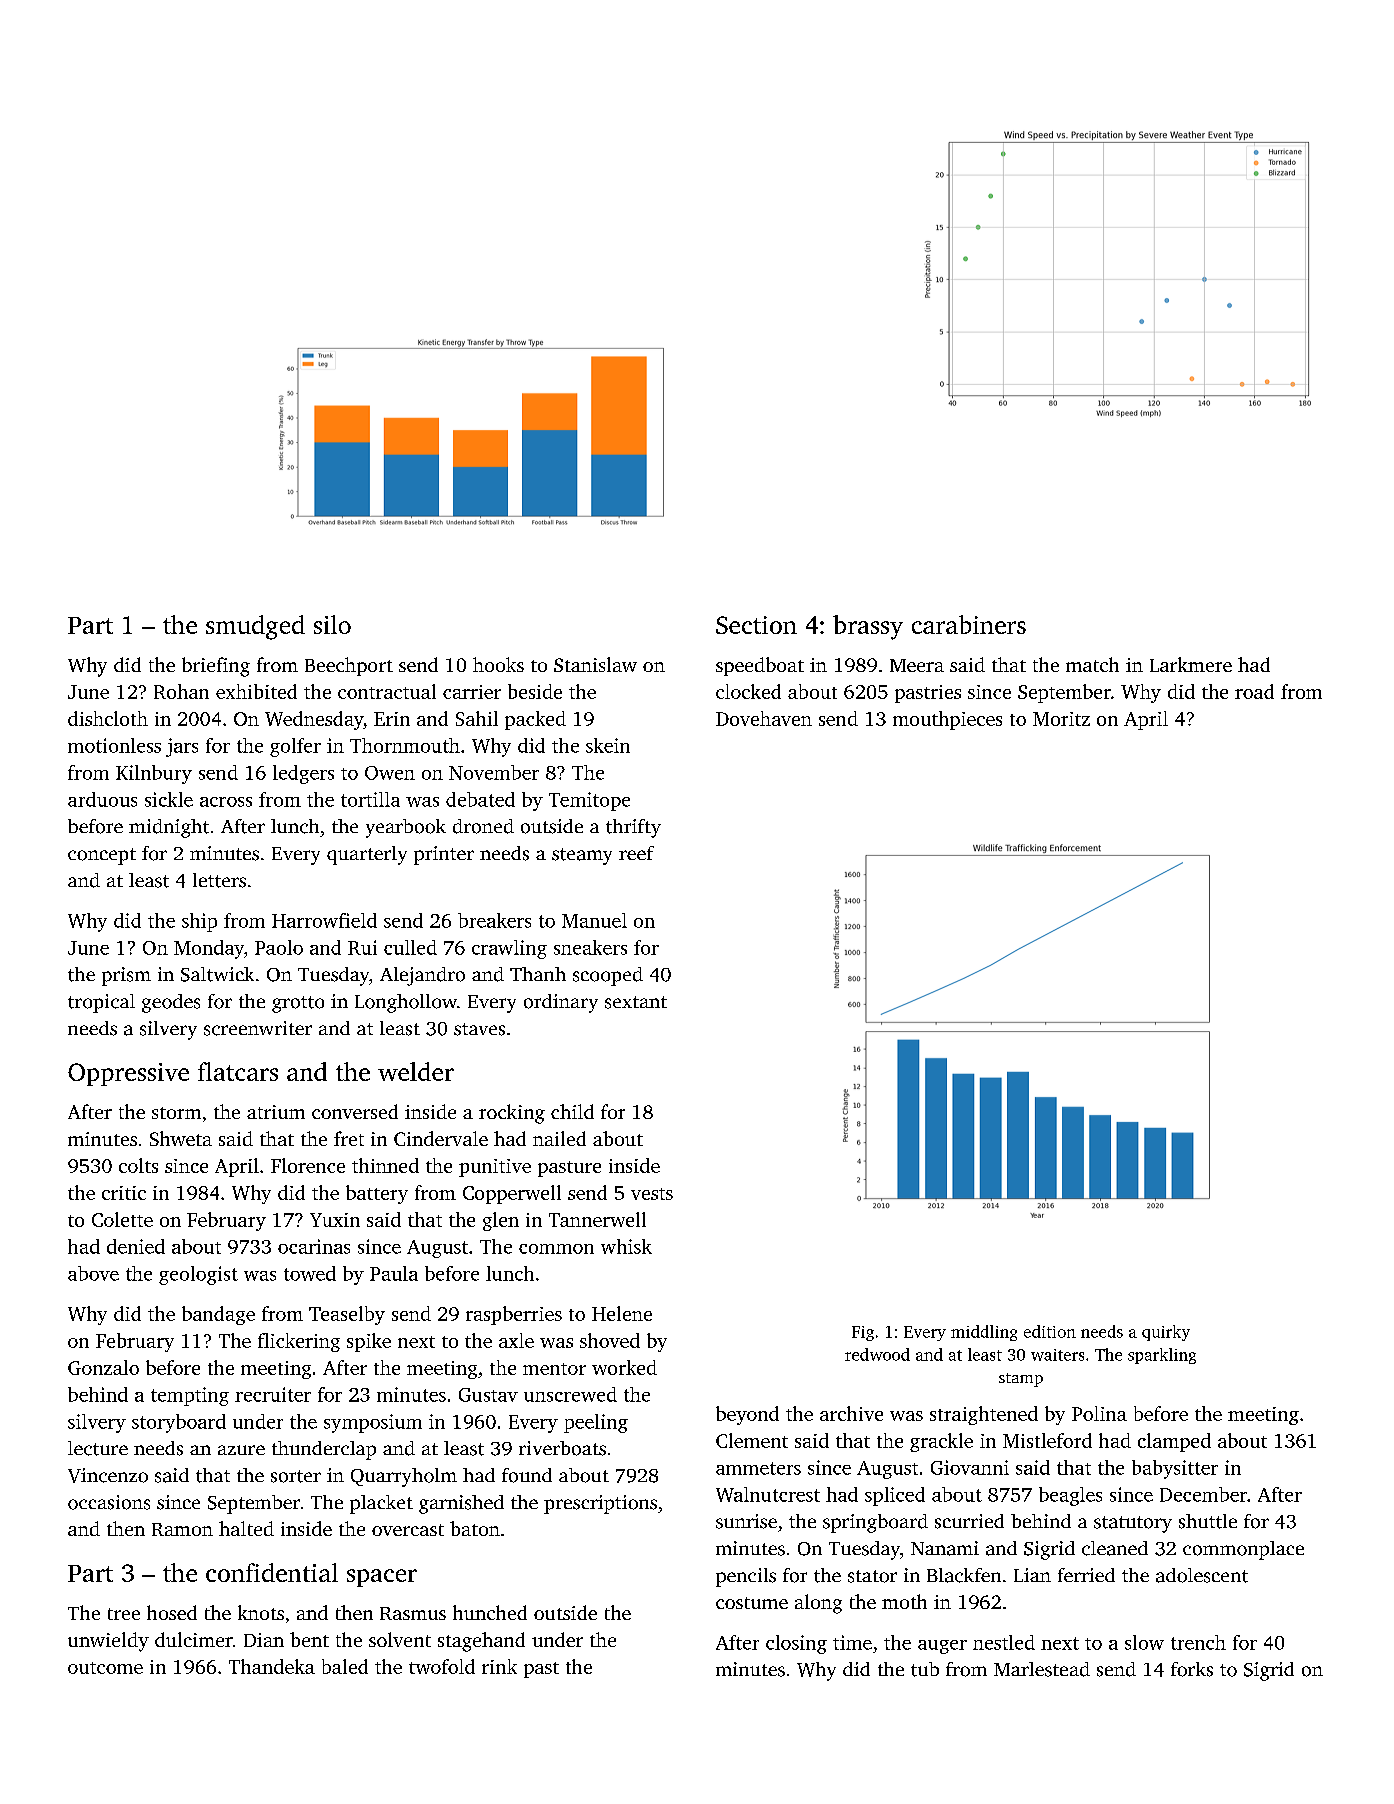 This screenshot has width=1394, height=1804. I want to click on Teaselby, so click(347, 1315).
